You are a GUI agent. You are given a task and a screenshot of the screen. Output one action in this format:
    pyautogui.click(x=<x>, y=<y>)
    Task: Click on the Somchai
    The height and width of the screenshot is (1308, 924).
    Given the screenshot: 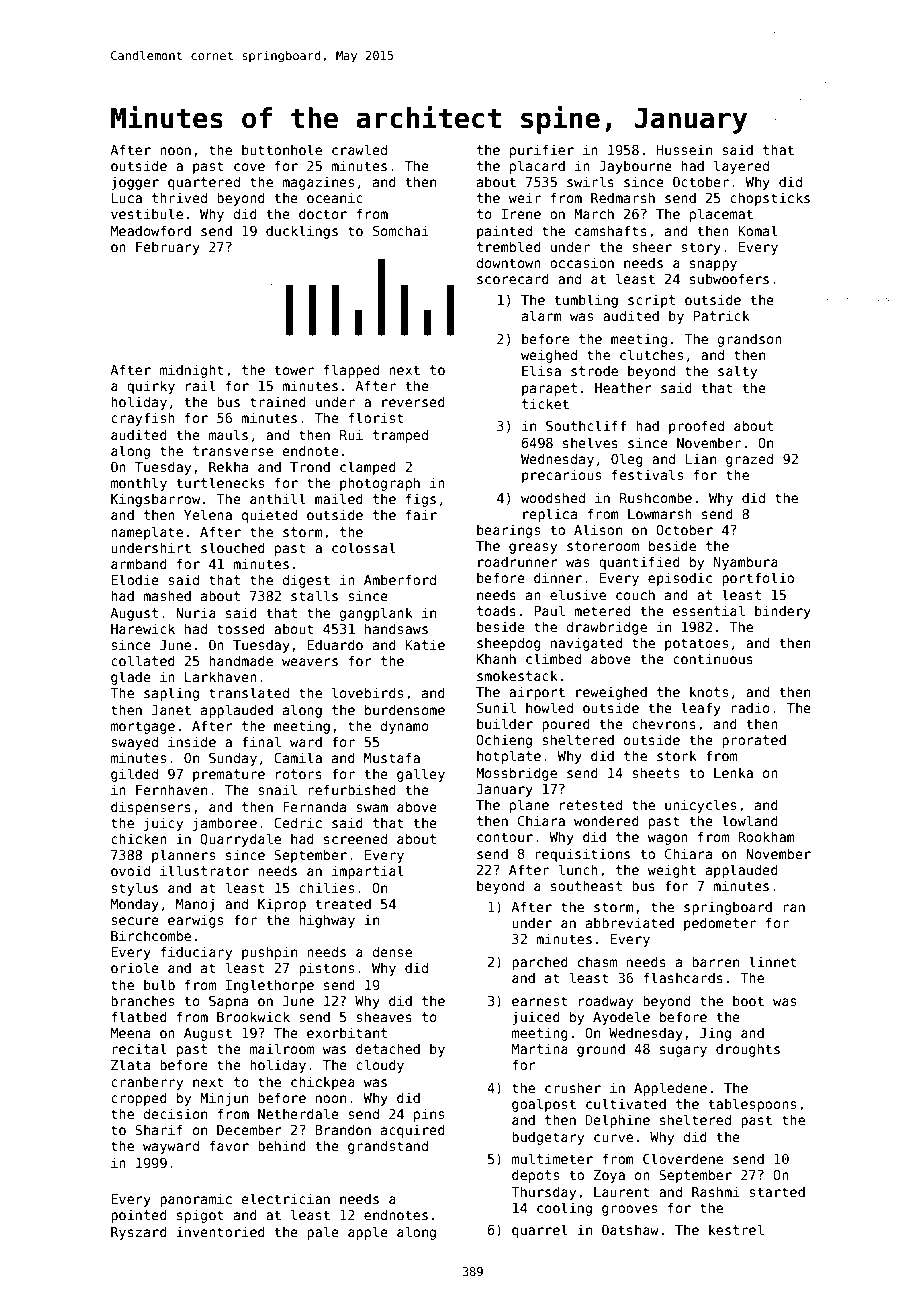 What is the action you would take?
    pyautogui.click(x=401, y=230)
